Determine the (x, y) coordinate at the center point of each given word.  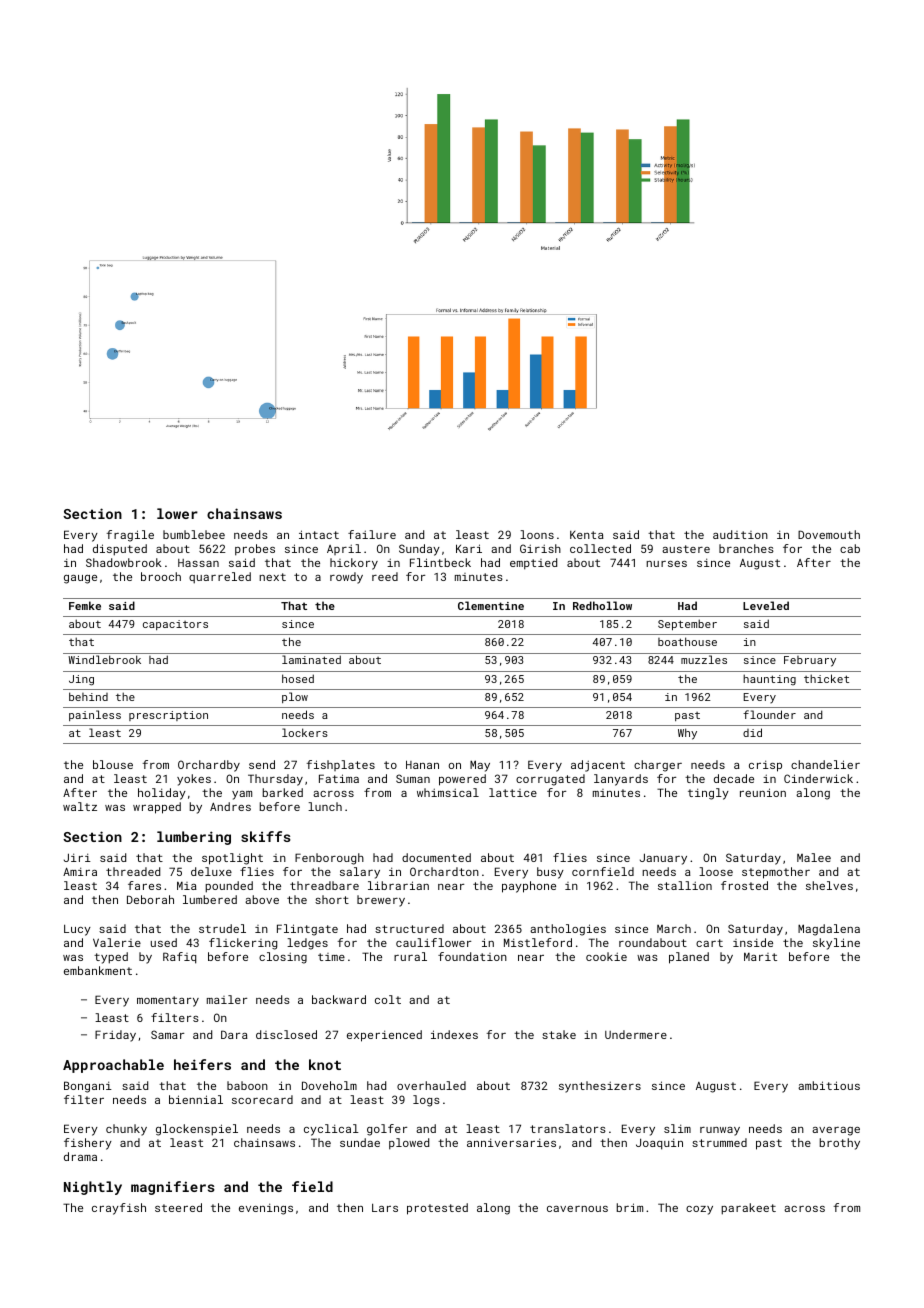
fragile (130, 536)
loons (537, 534)
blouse (113, 764)
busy (550, 873)
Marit (760, 956)
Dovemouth (829, 534)
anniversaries (511, 1142)
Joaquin (659, 1144)
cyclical (331, 1130)
